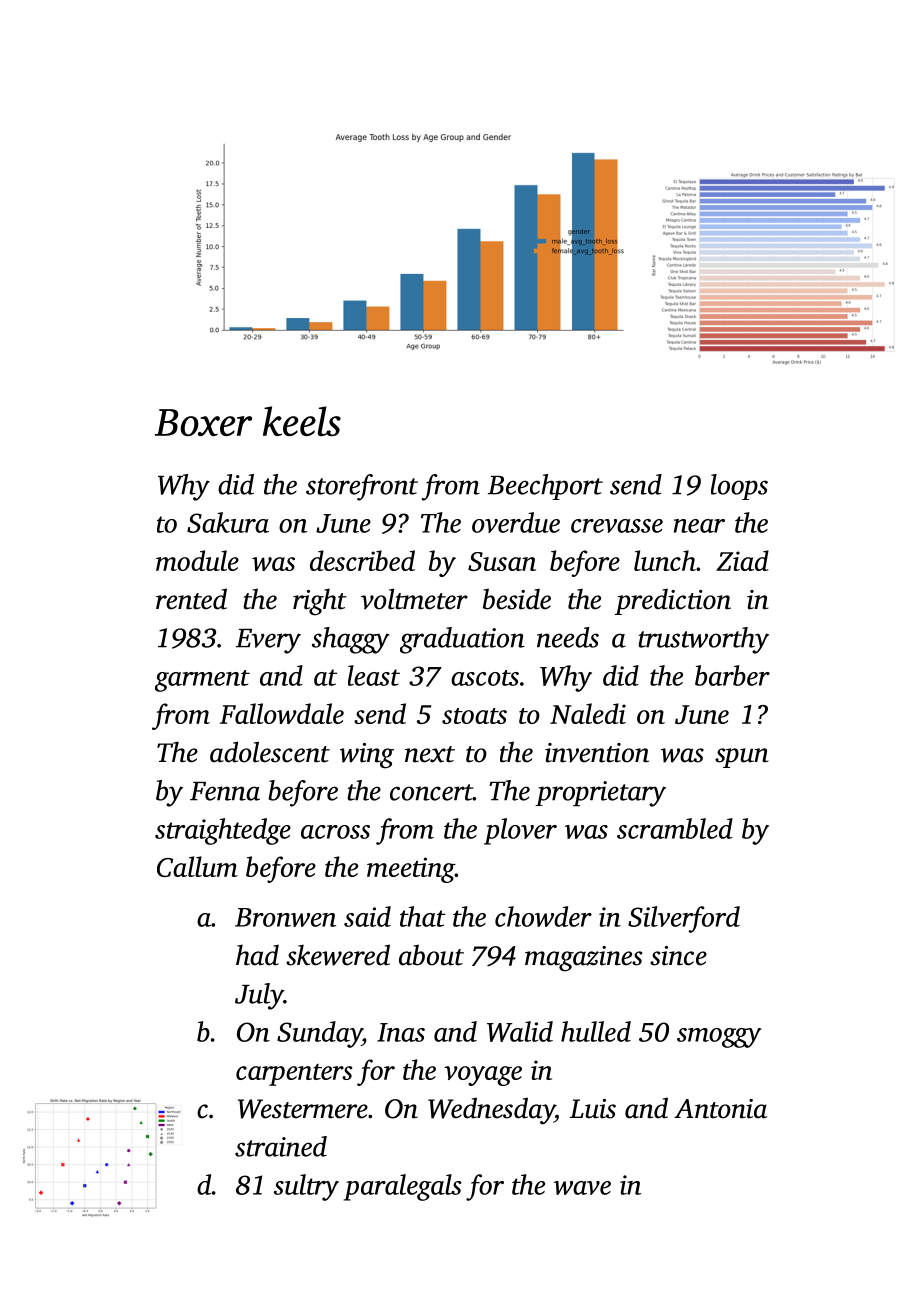  Describe the element at coordinates (306, 1187) in the screenshot. I see `sultry` at that location.
